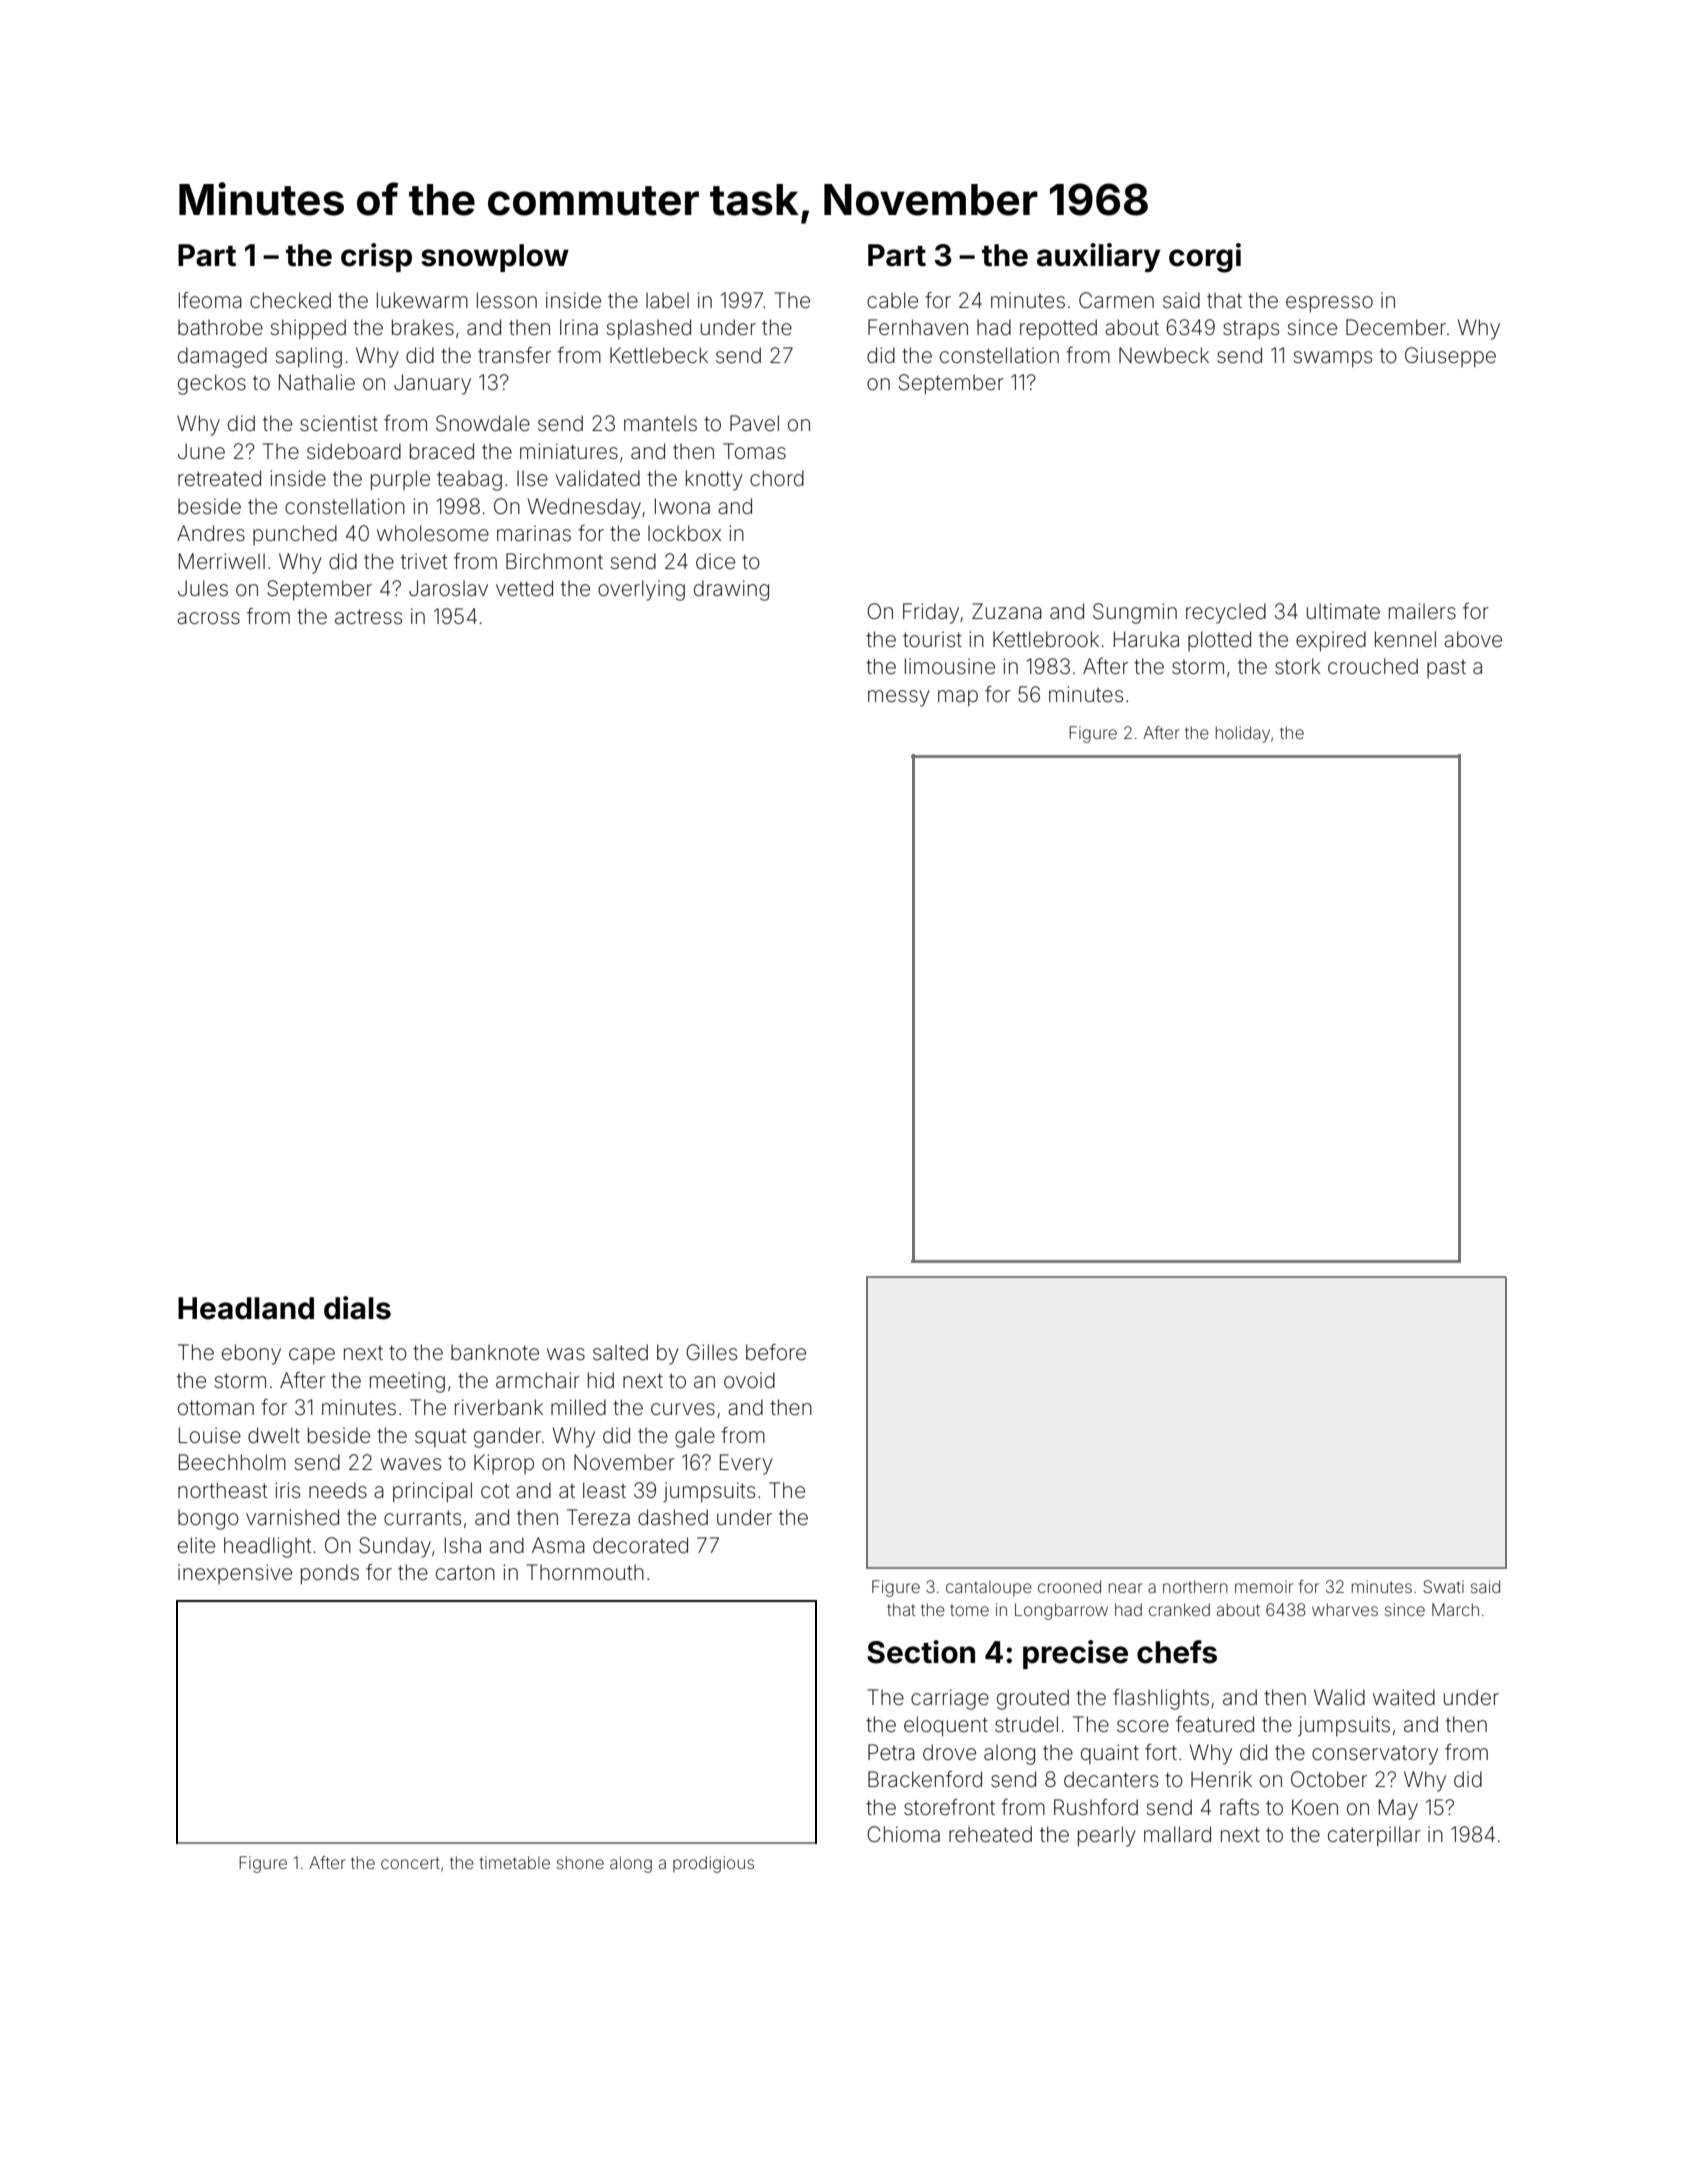 The image size is (1683, 2178). I want to click on Sungmin, so click(1135, 613).
